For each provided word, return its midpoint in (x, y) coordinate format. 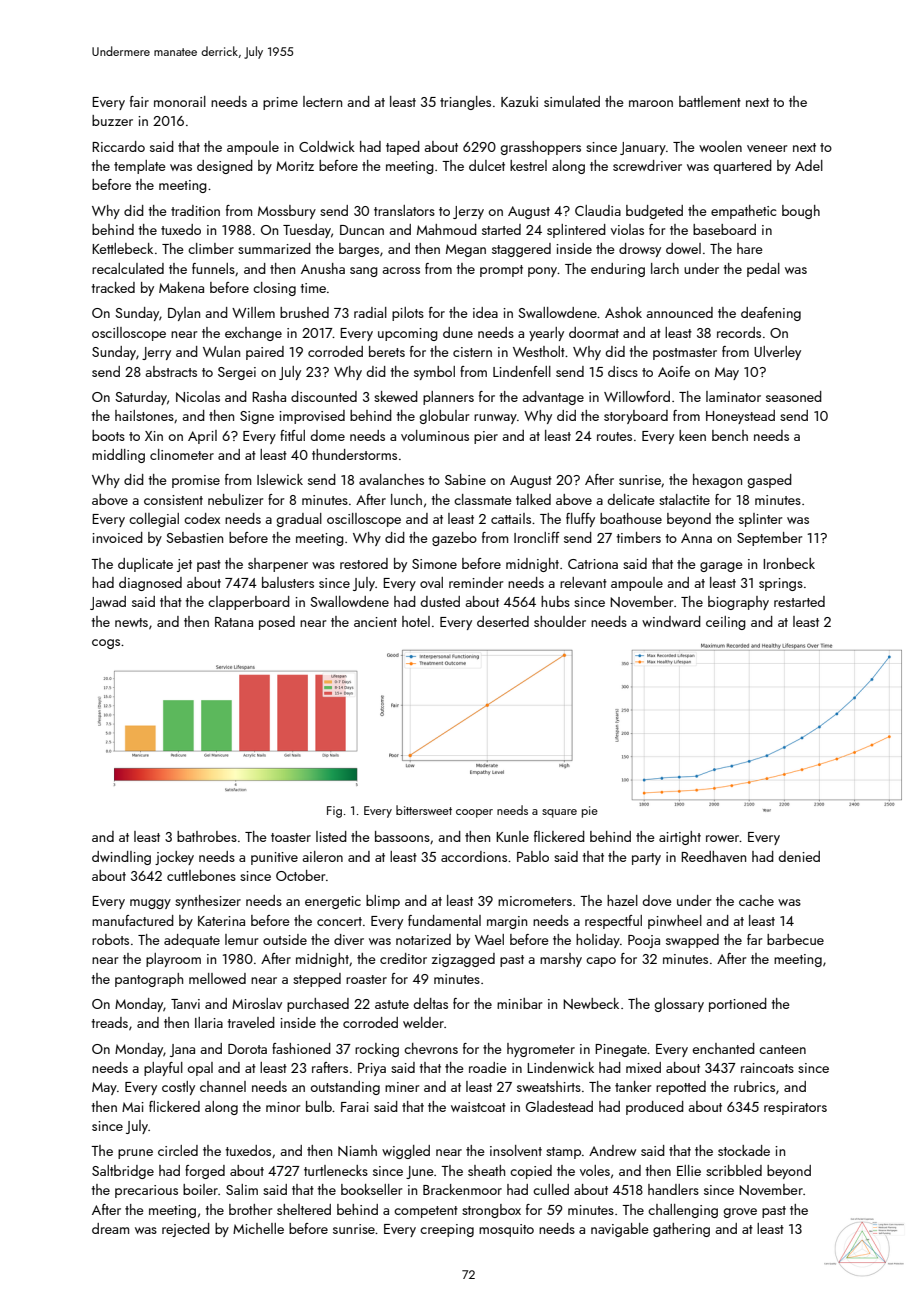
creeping (447, 1230)
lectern (322, 101)
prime (280, 103)
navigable (620, 1230)
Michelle (258, 1228)
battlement (710, 101)
